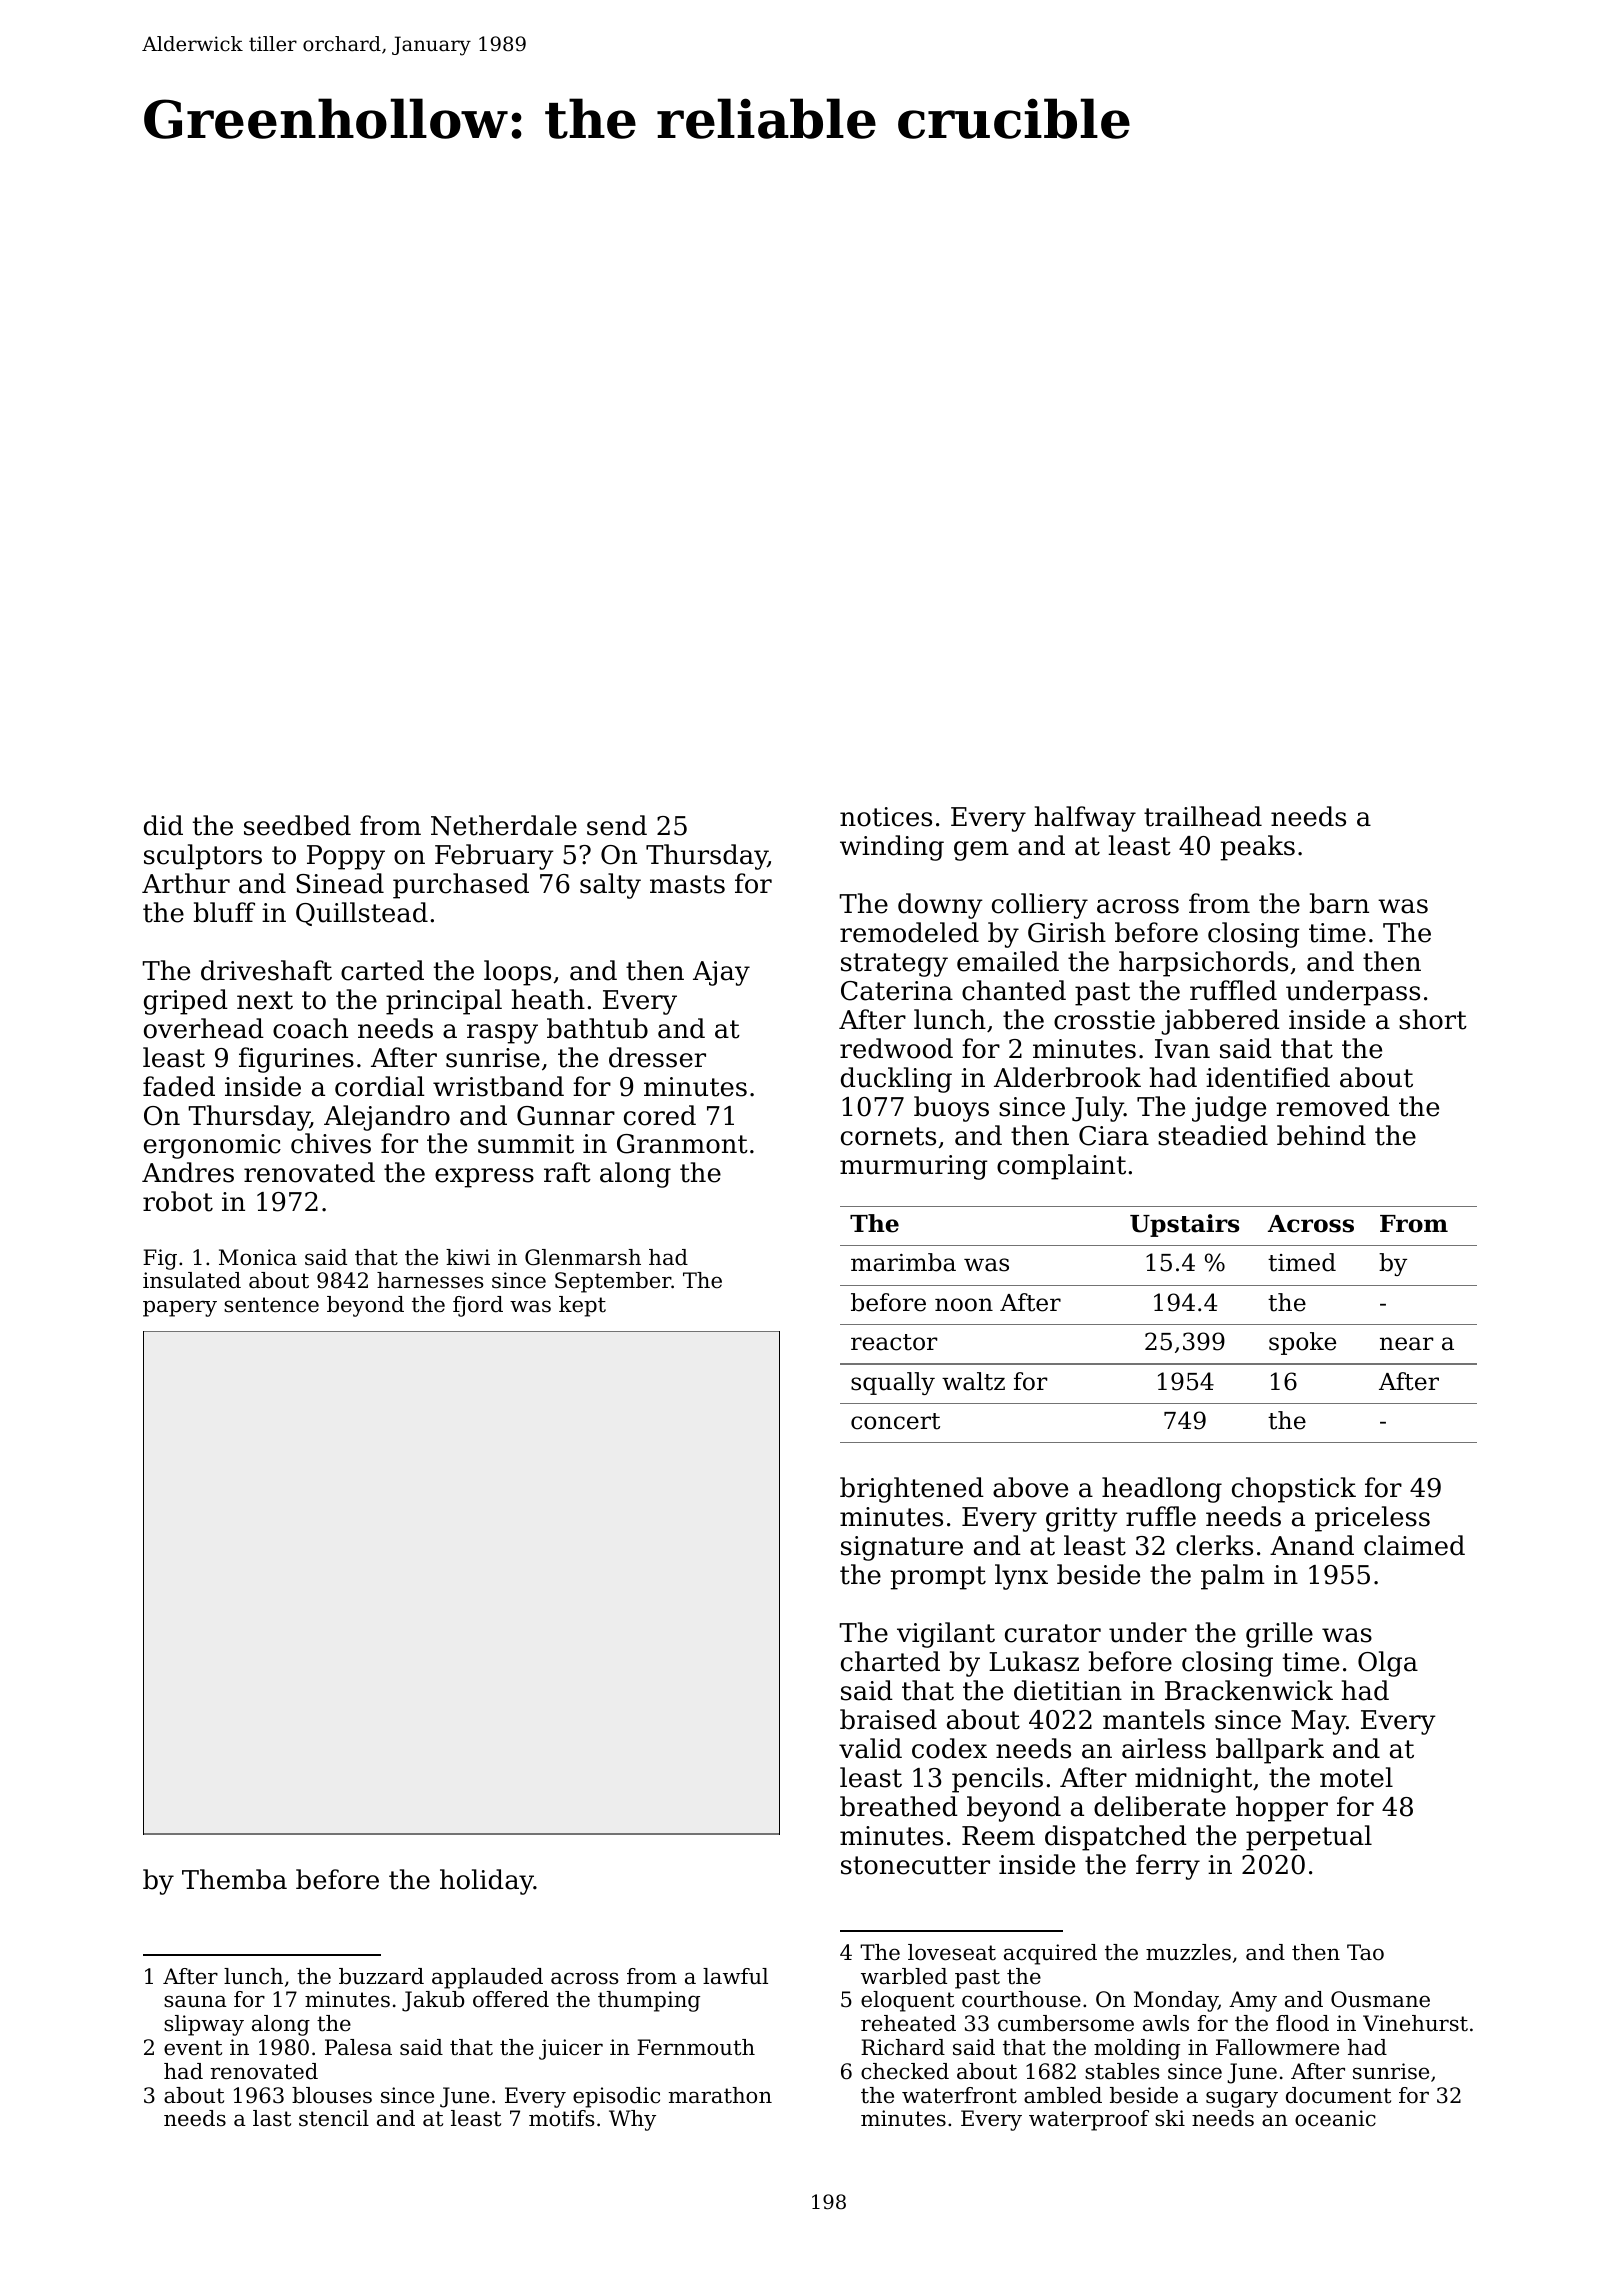 This screenshot has height=2292, width=1620. What do you see at coordinates (234, 1879) in the screenshot?
I see `Themba` at bounding box center [234, 1879].
